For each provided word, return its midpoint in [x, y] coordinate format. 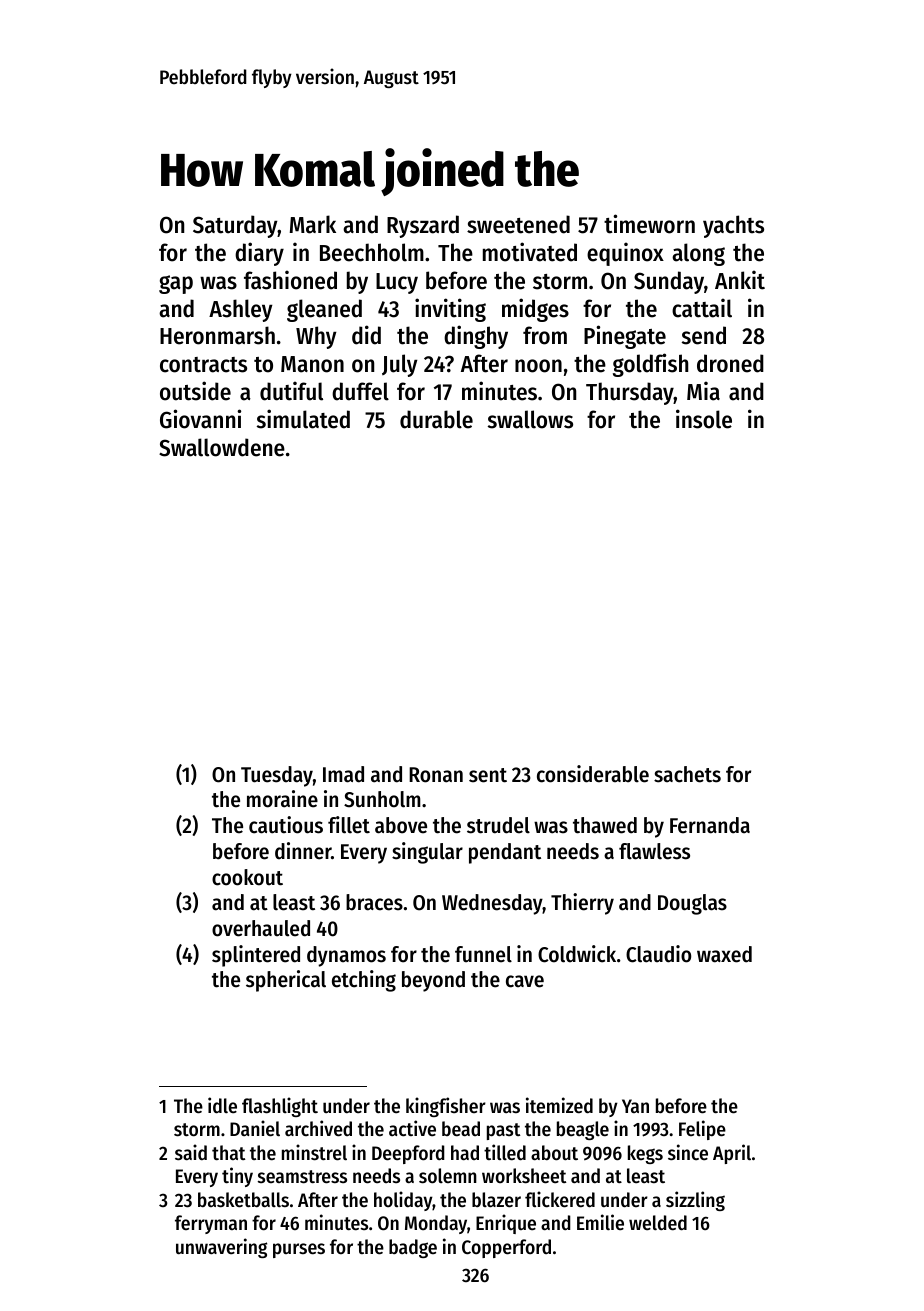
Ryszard [423, 226]
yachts [733, 226]
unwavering [221, 1248]
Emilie [600, 1222]
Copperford [506, 1248]
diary [259, 254]
